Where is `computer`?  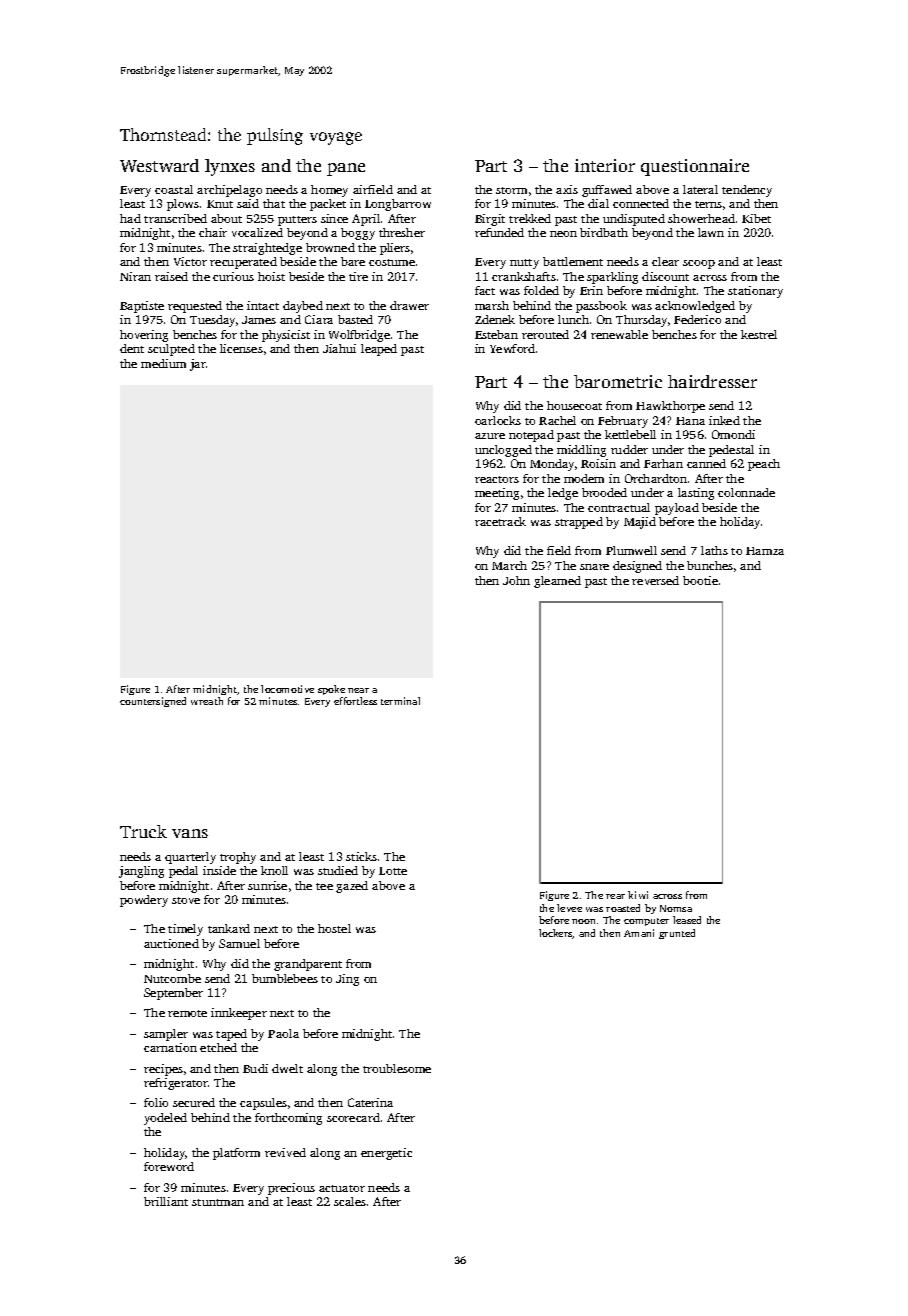 computer is located at coordinates (646, 922).
